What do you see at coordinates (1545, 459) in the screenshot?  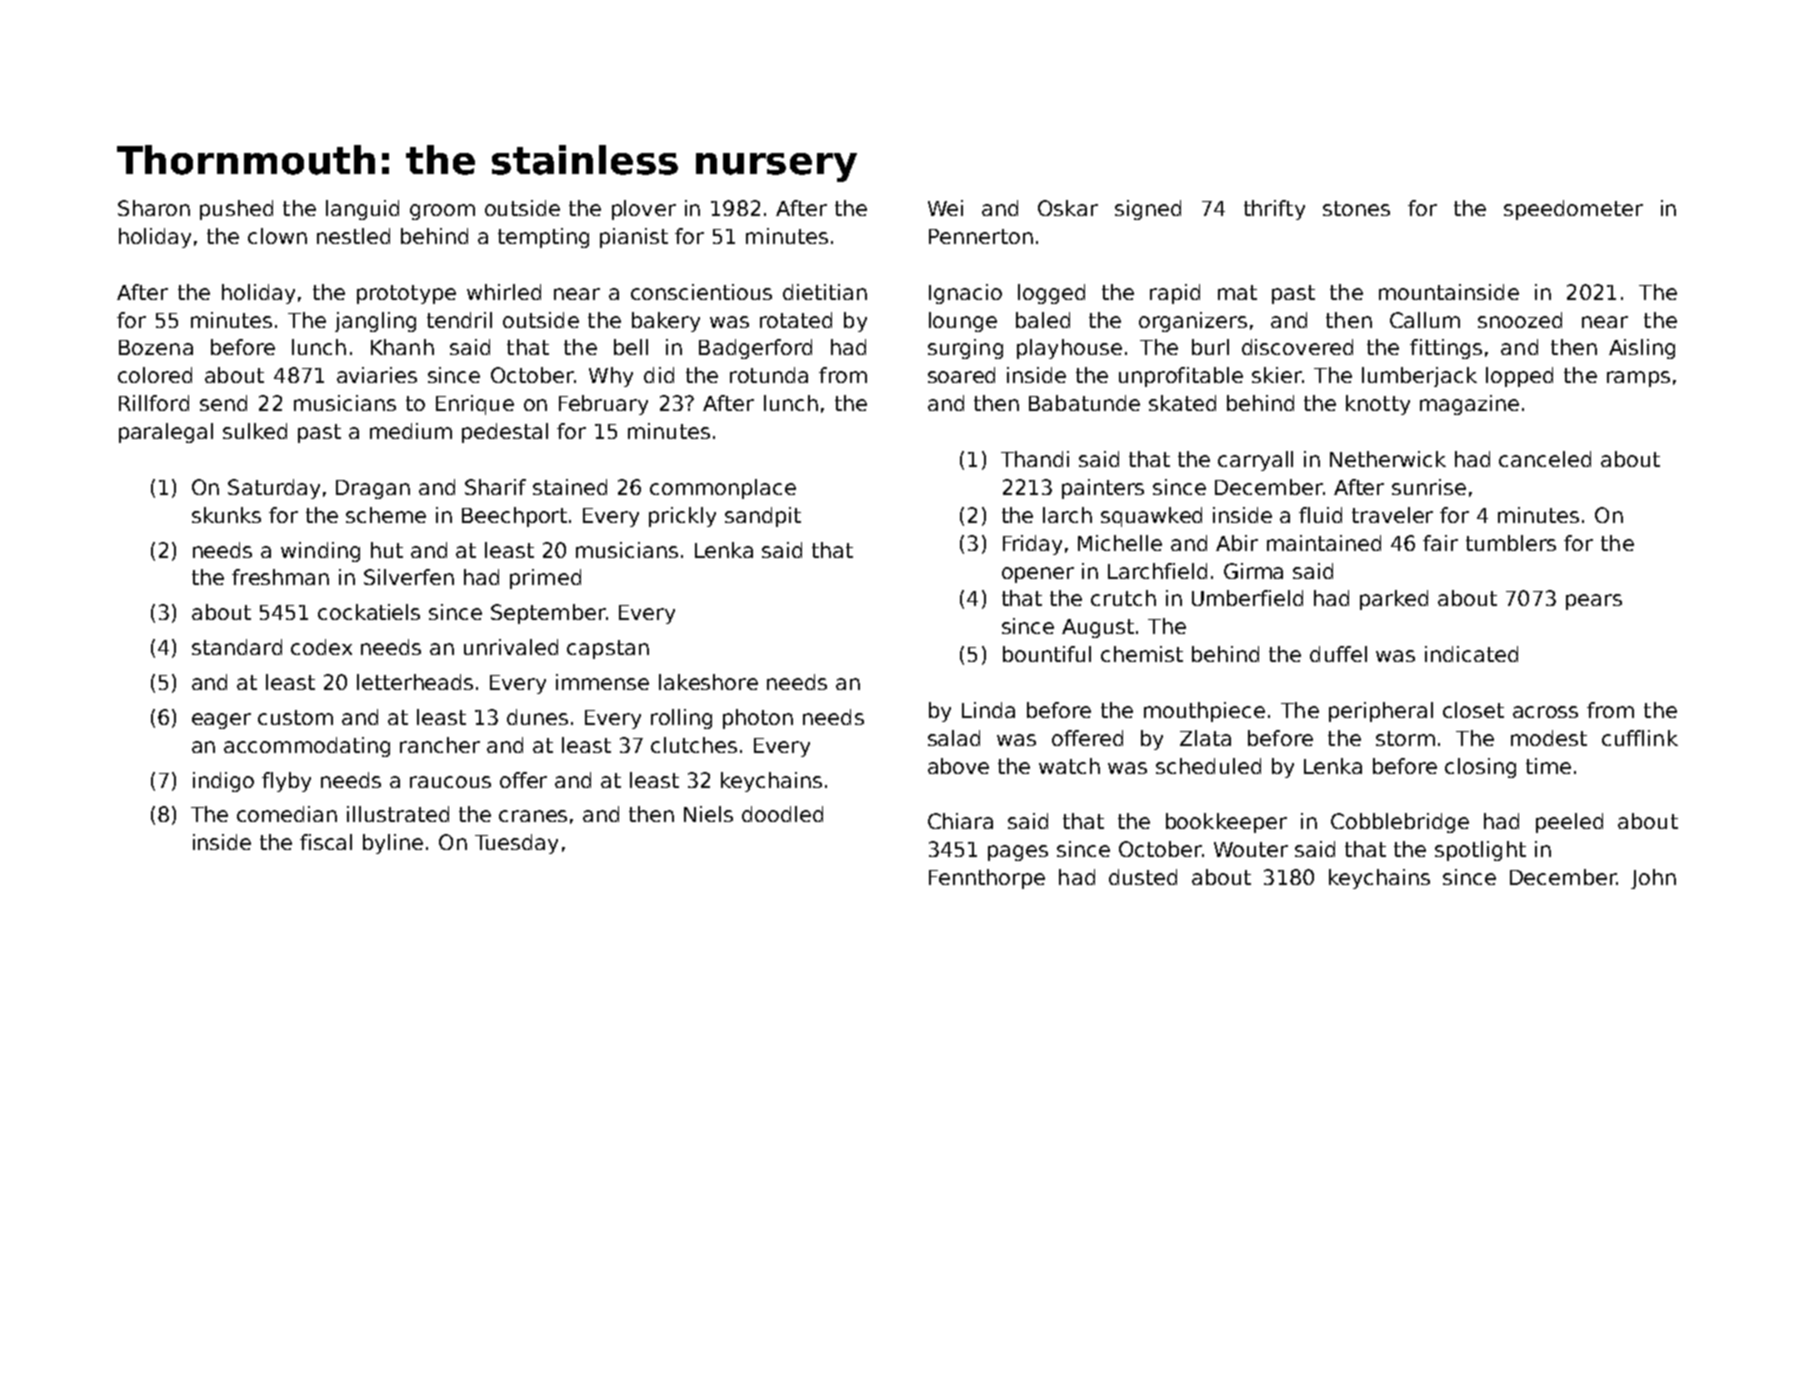 I see `canceled` at bounding box center [1545, 459].
